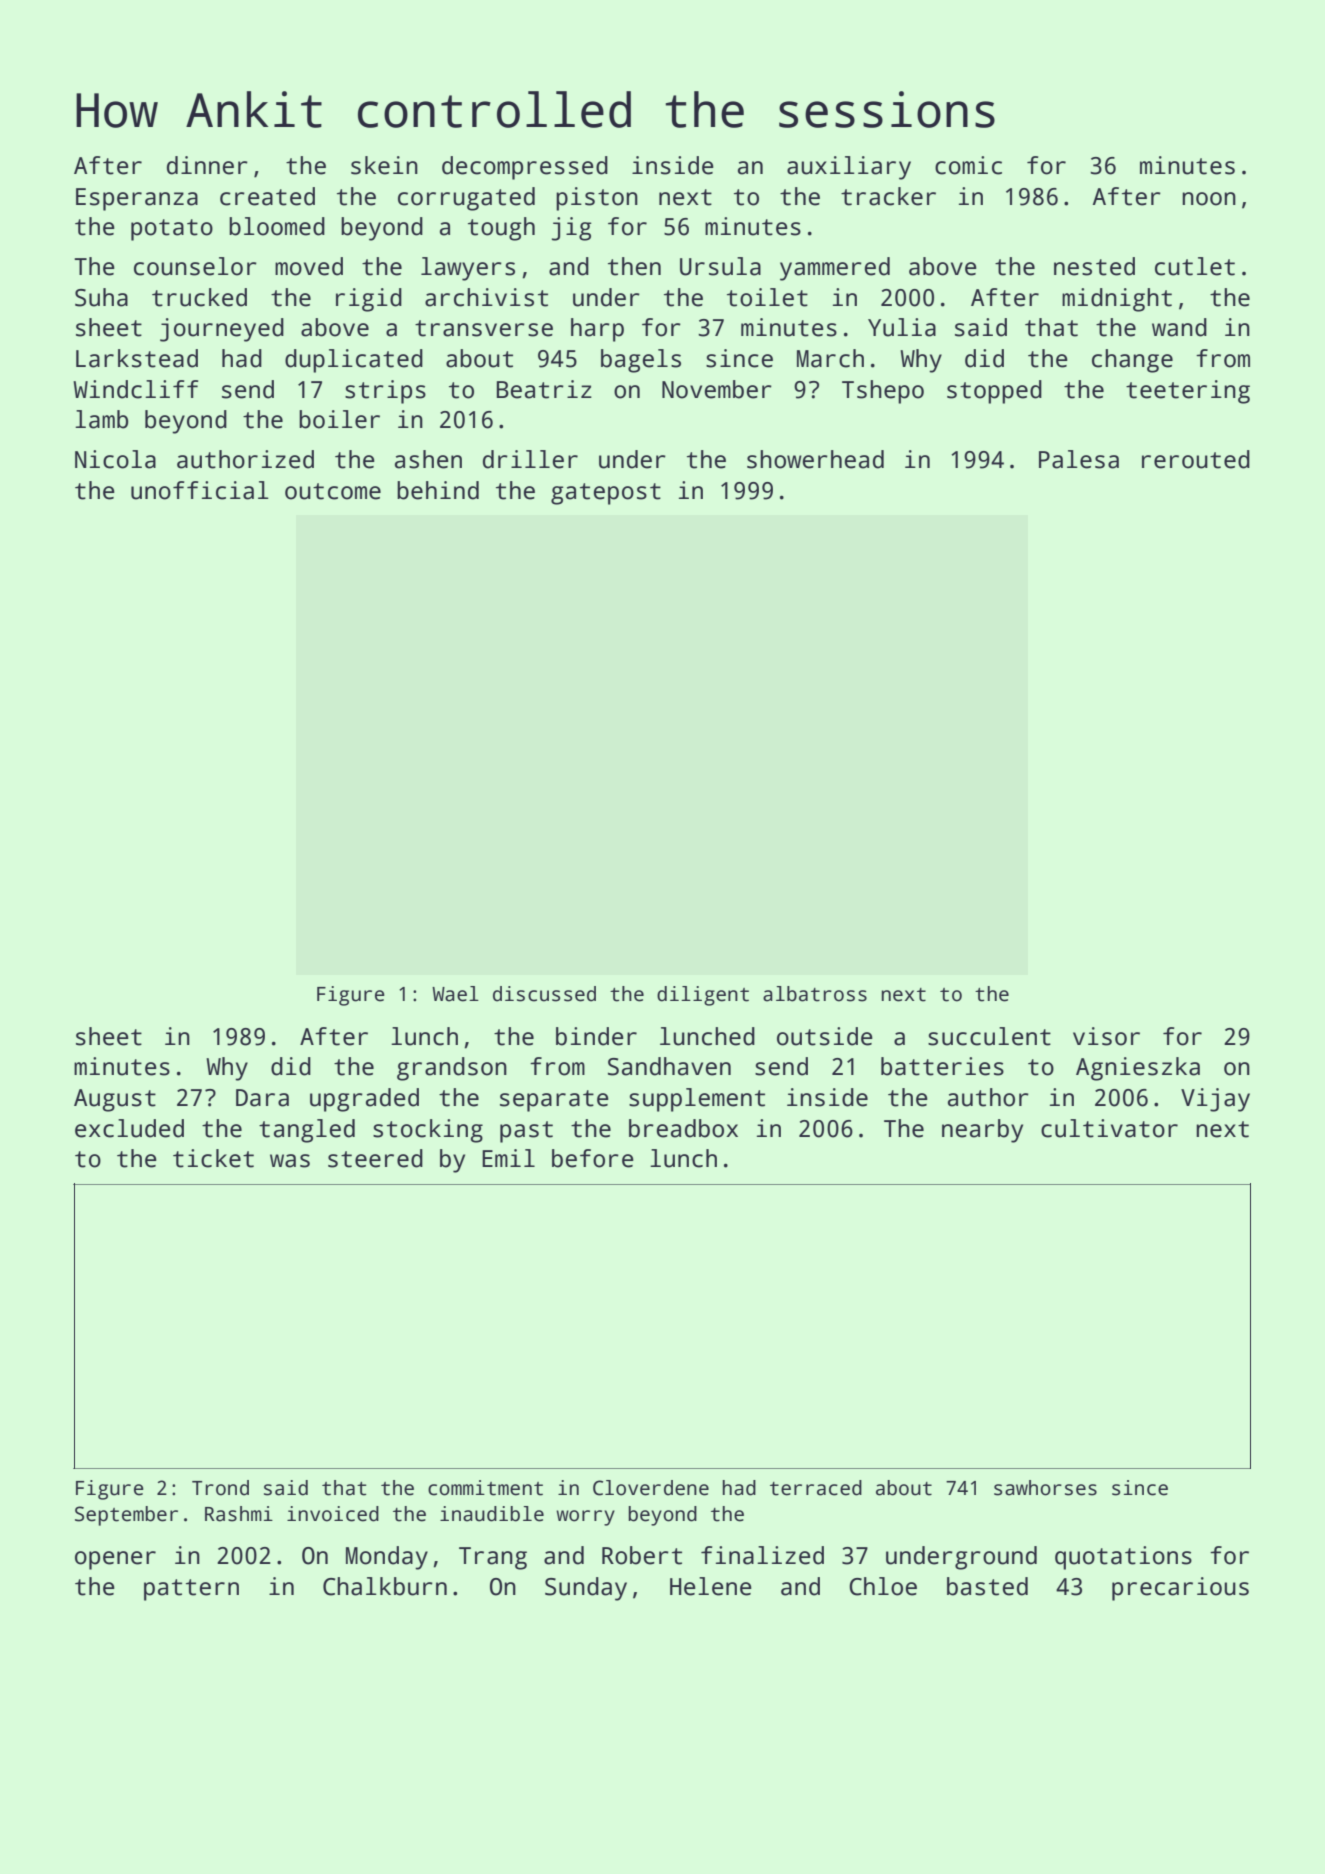 The height and width of the screenshot is (1874, 1325). Describe the element at coordinates (968, 165) in the screenshot. I see `comic` at that location.
